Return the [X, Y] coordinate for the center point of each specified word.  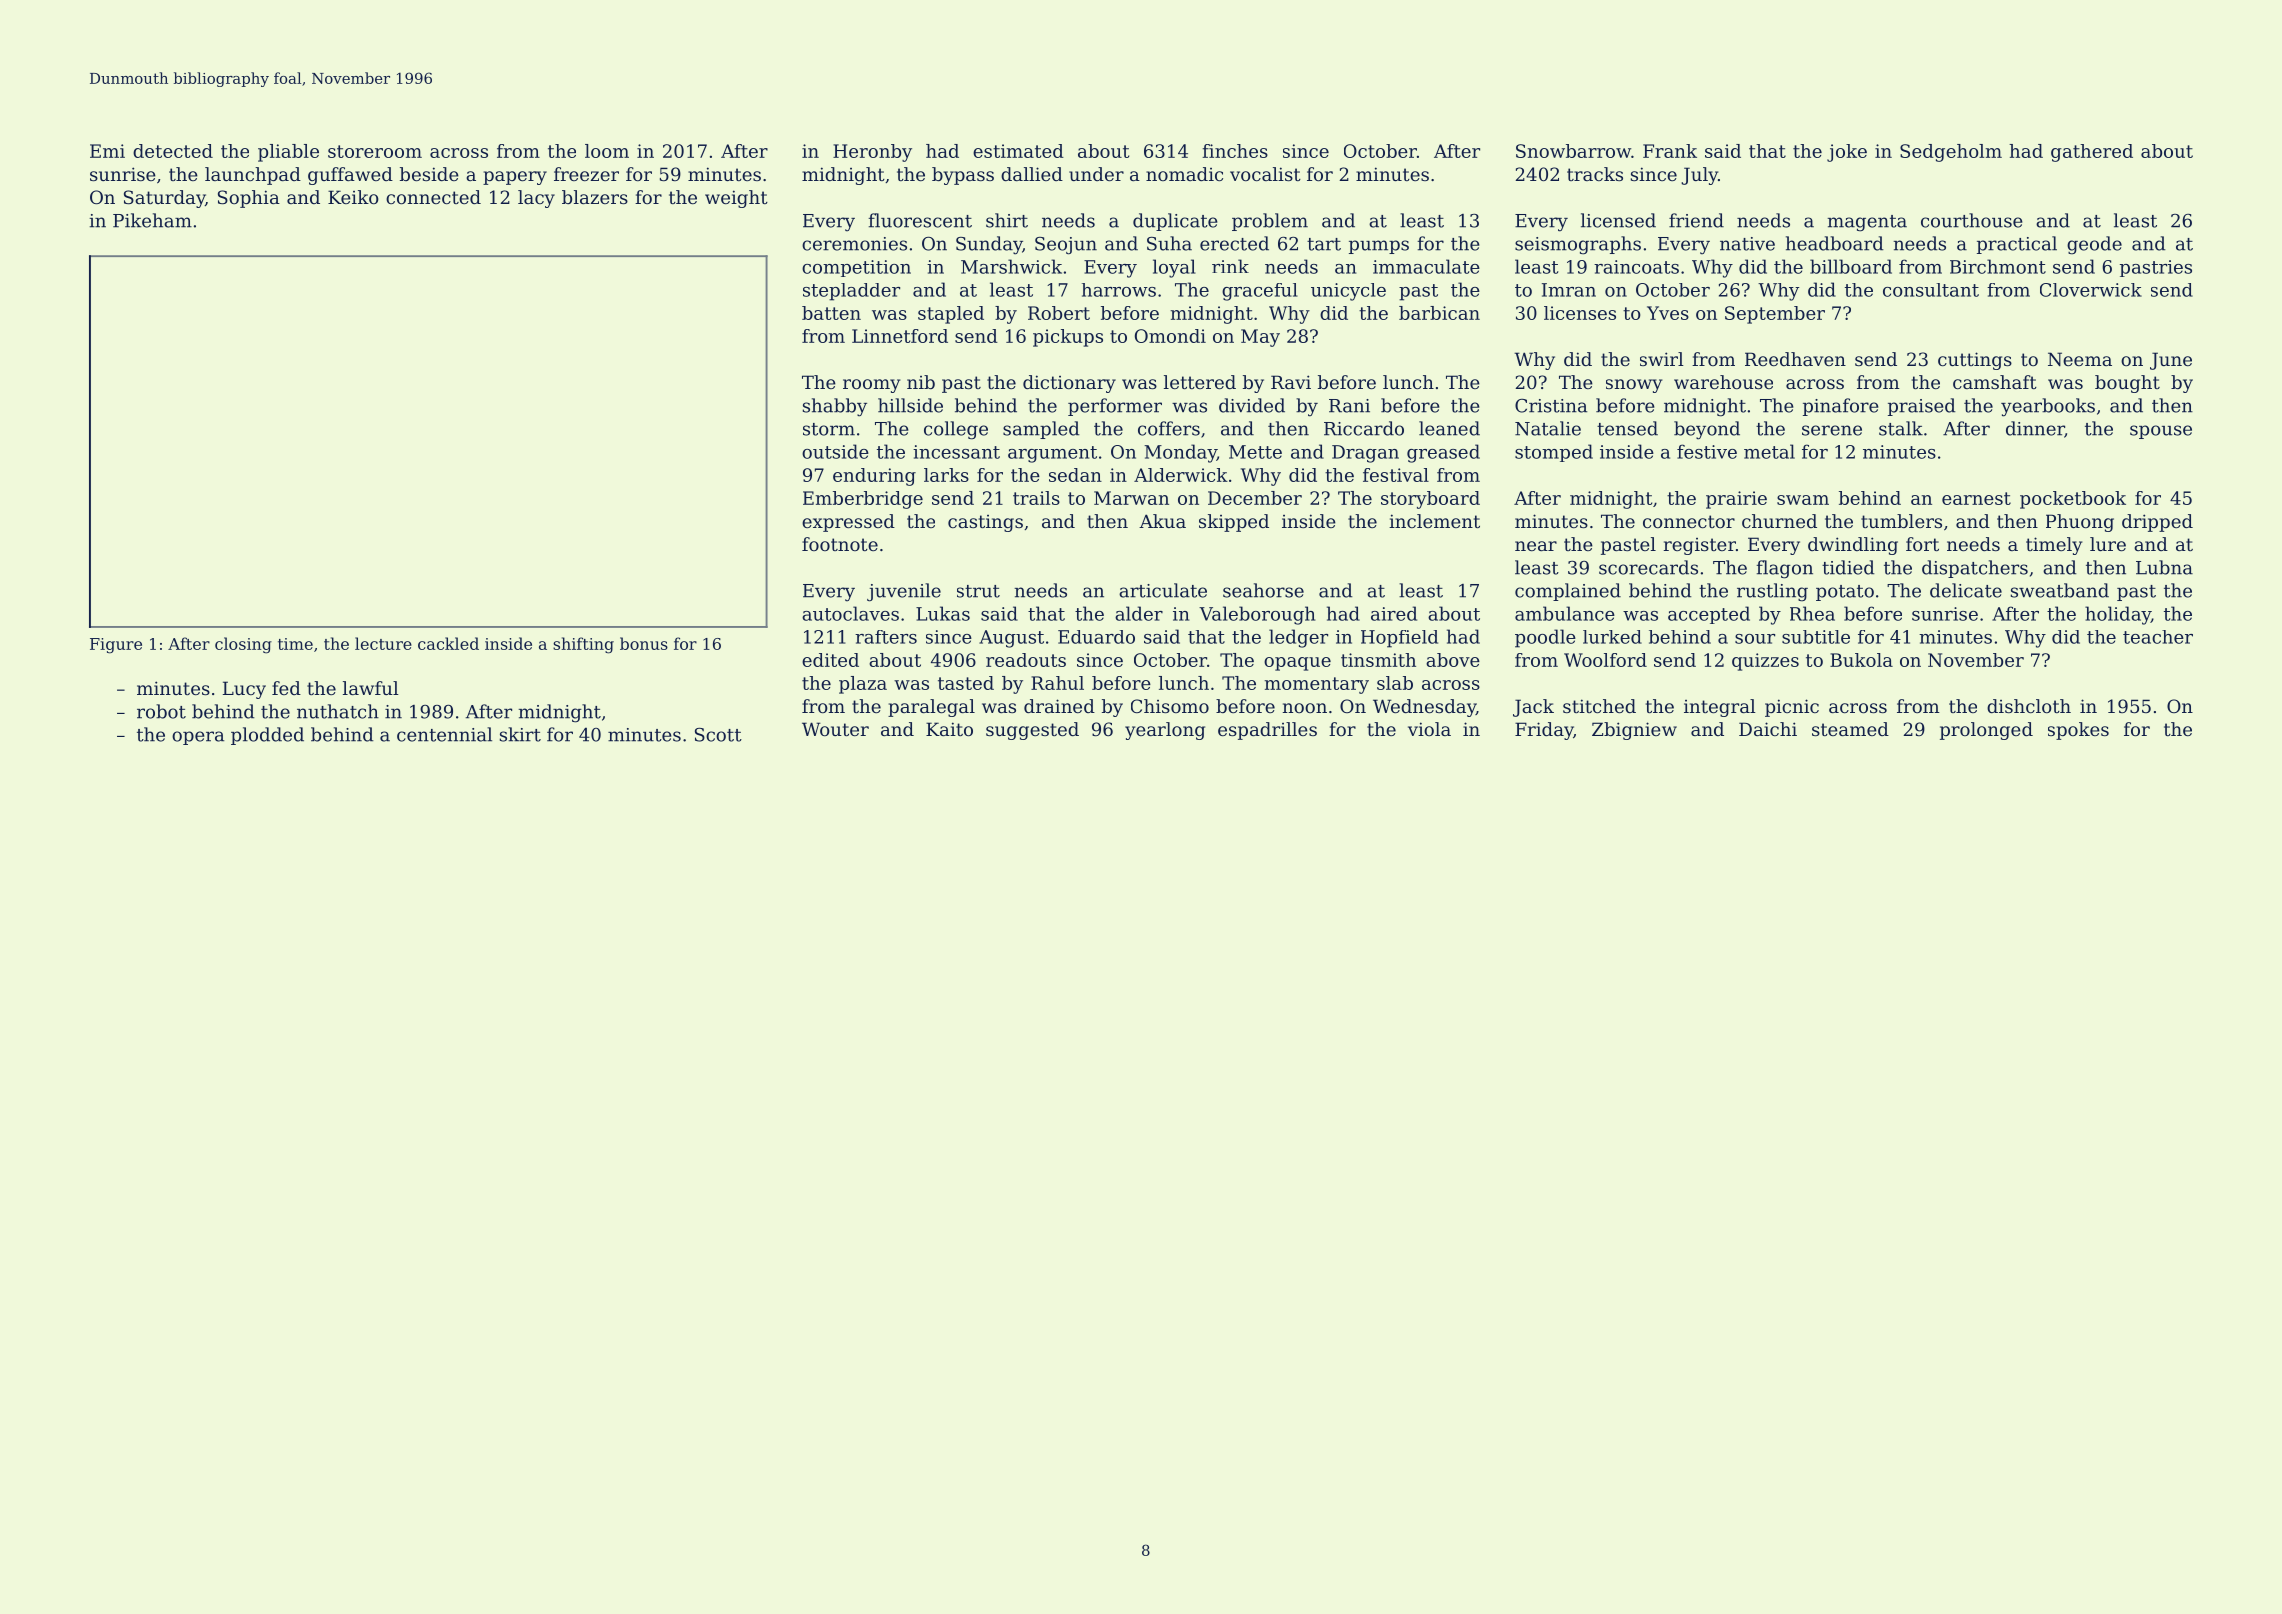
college [956, 430]
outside [835, 451]
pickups [1068, 338]
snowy [1634, 386]
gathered [2092, 153]
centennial [444, 734]
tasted [966, 683]
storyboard [1430, 500]
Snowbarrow [1573, 151]
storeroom [375, 151]
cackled [448, 643]
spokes [2078, 731]
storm [829, 429]
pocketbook [2073, 500]
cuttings [1975, 361]
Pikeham [152, 220]
